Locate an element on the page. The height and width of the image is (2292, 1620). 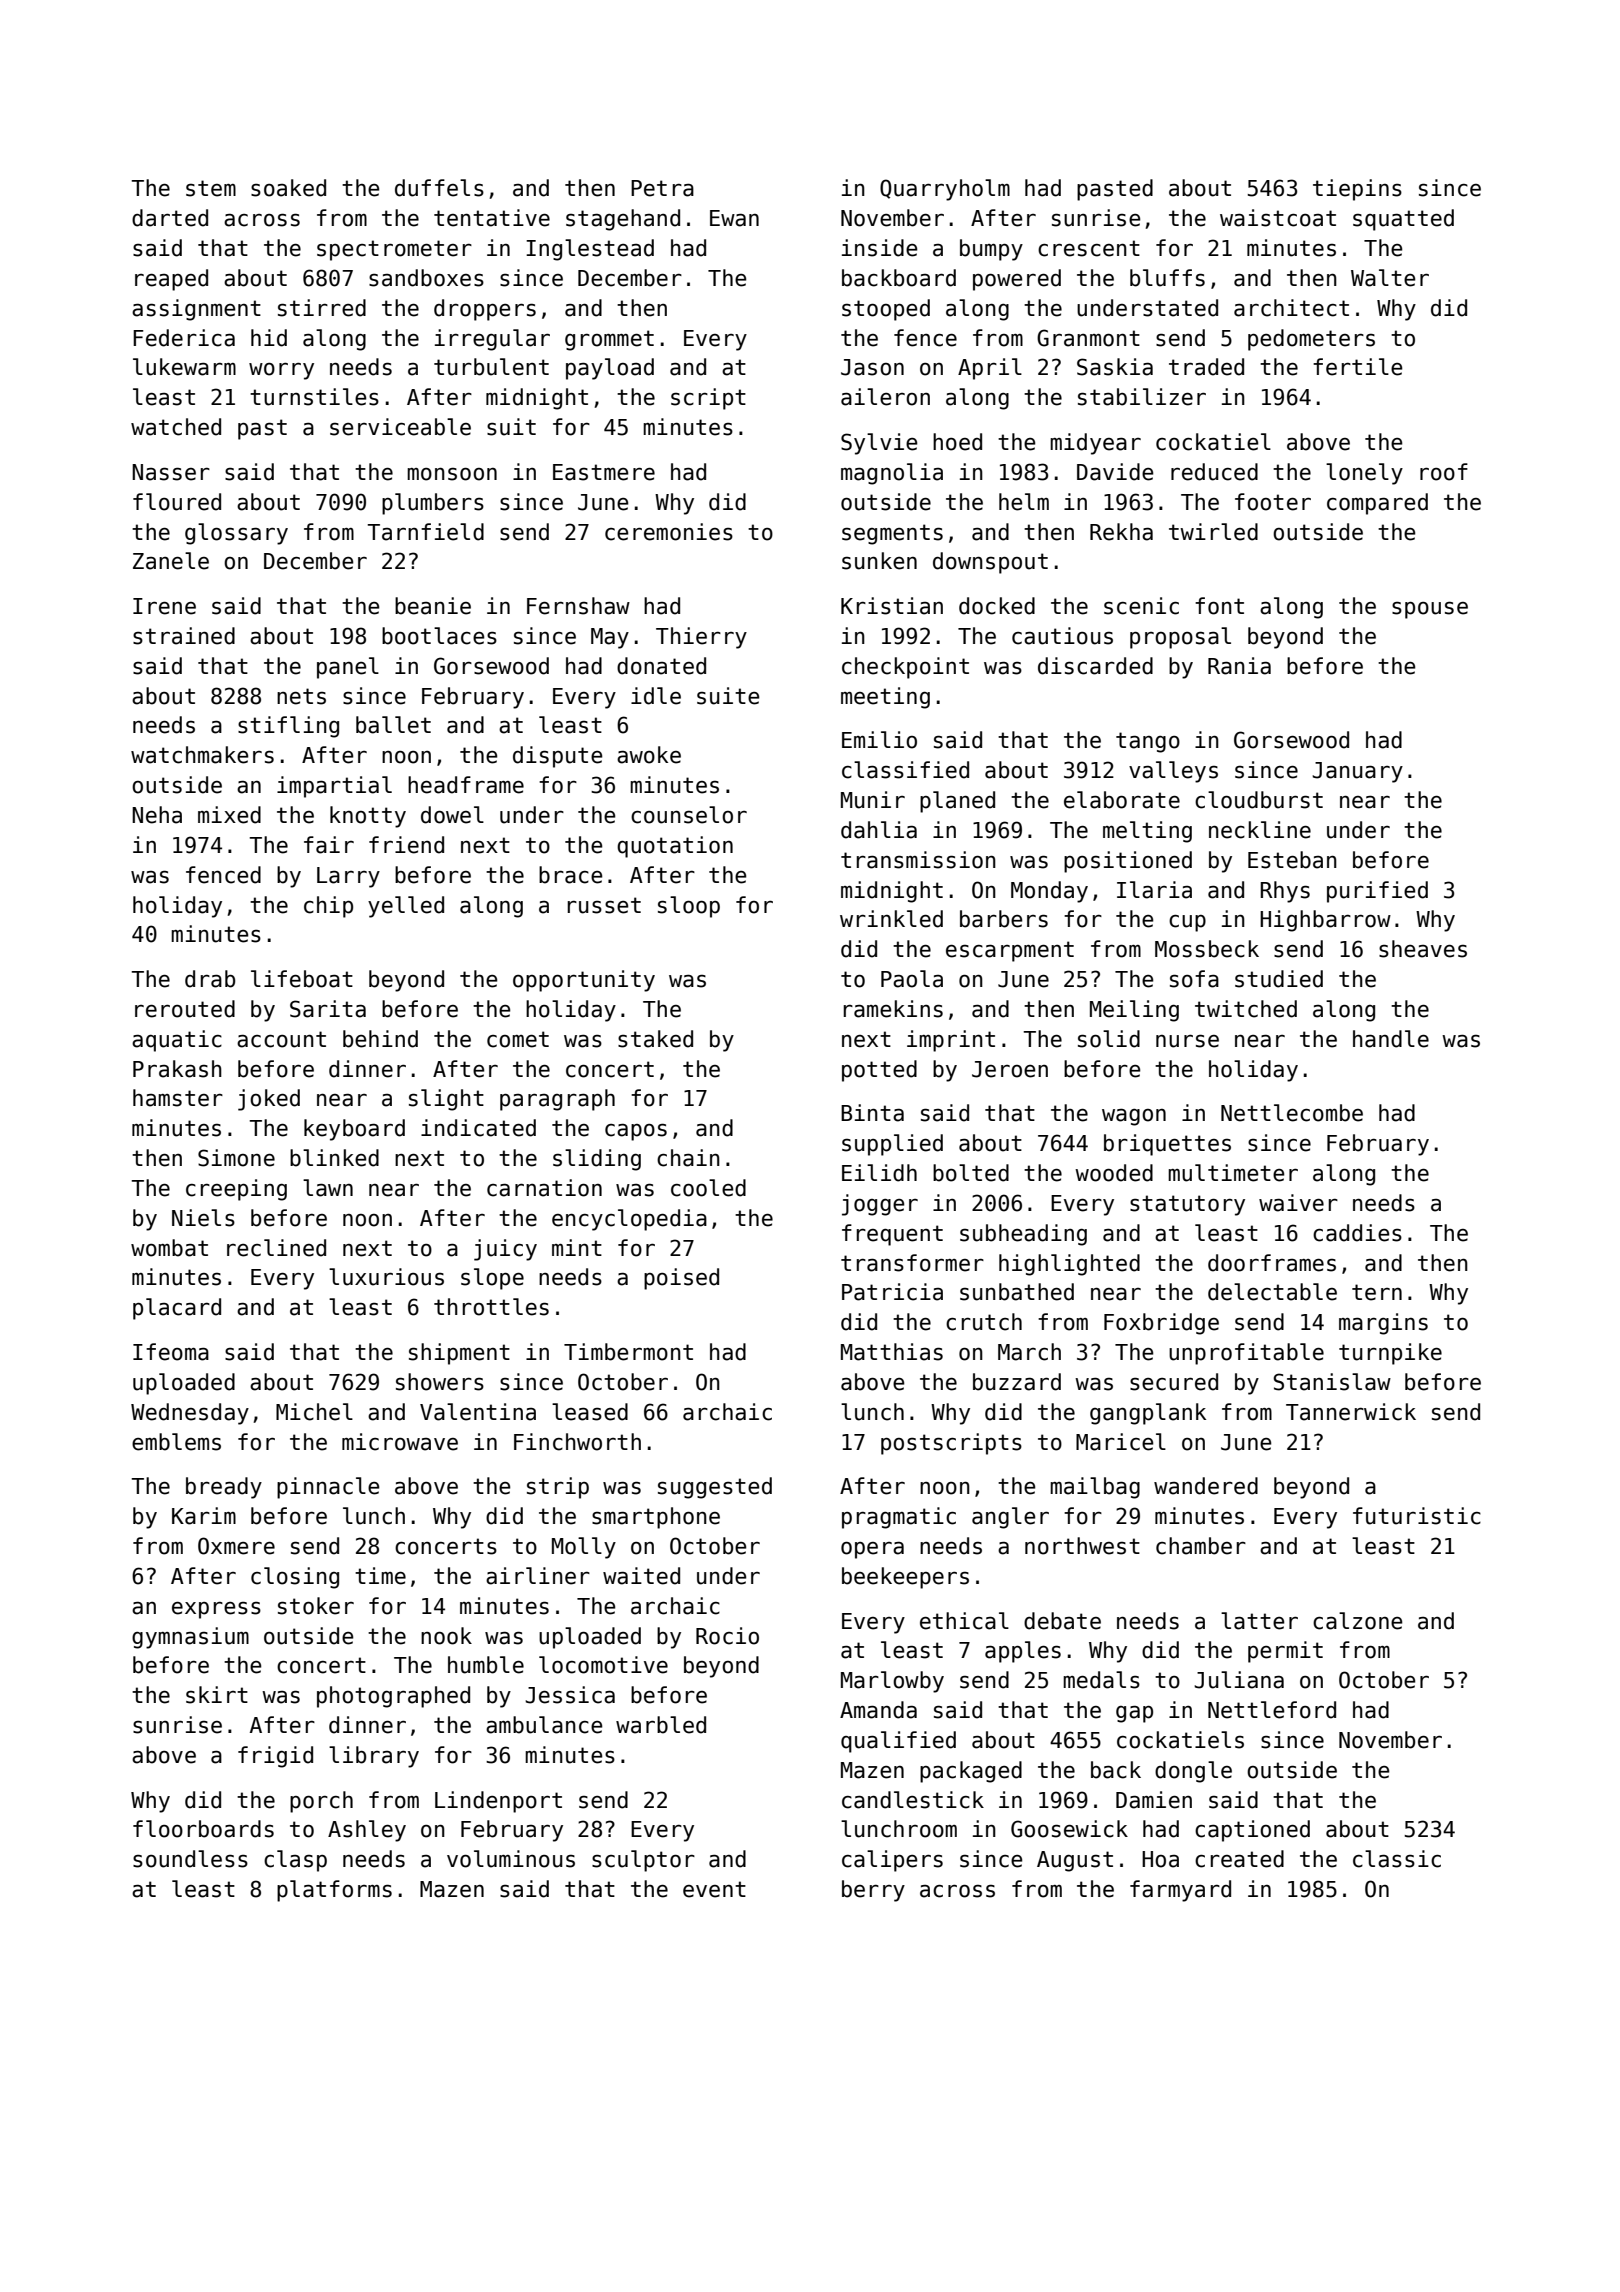
spouse is located at coordinates (1430, 610).
